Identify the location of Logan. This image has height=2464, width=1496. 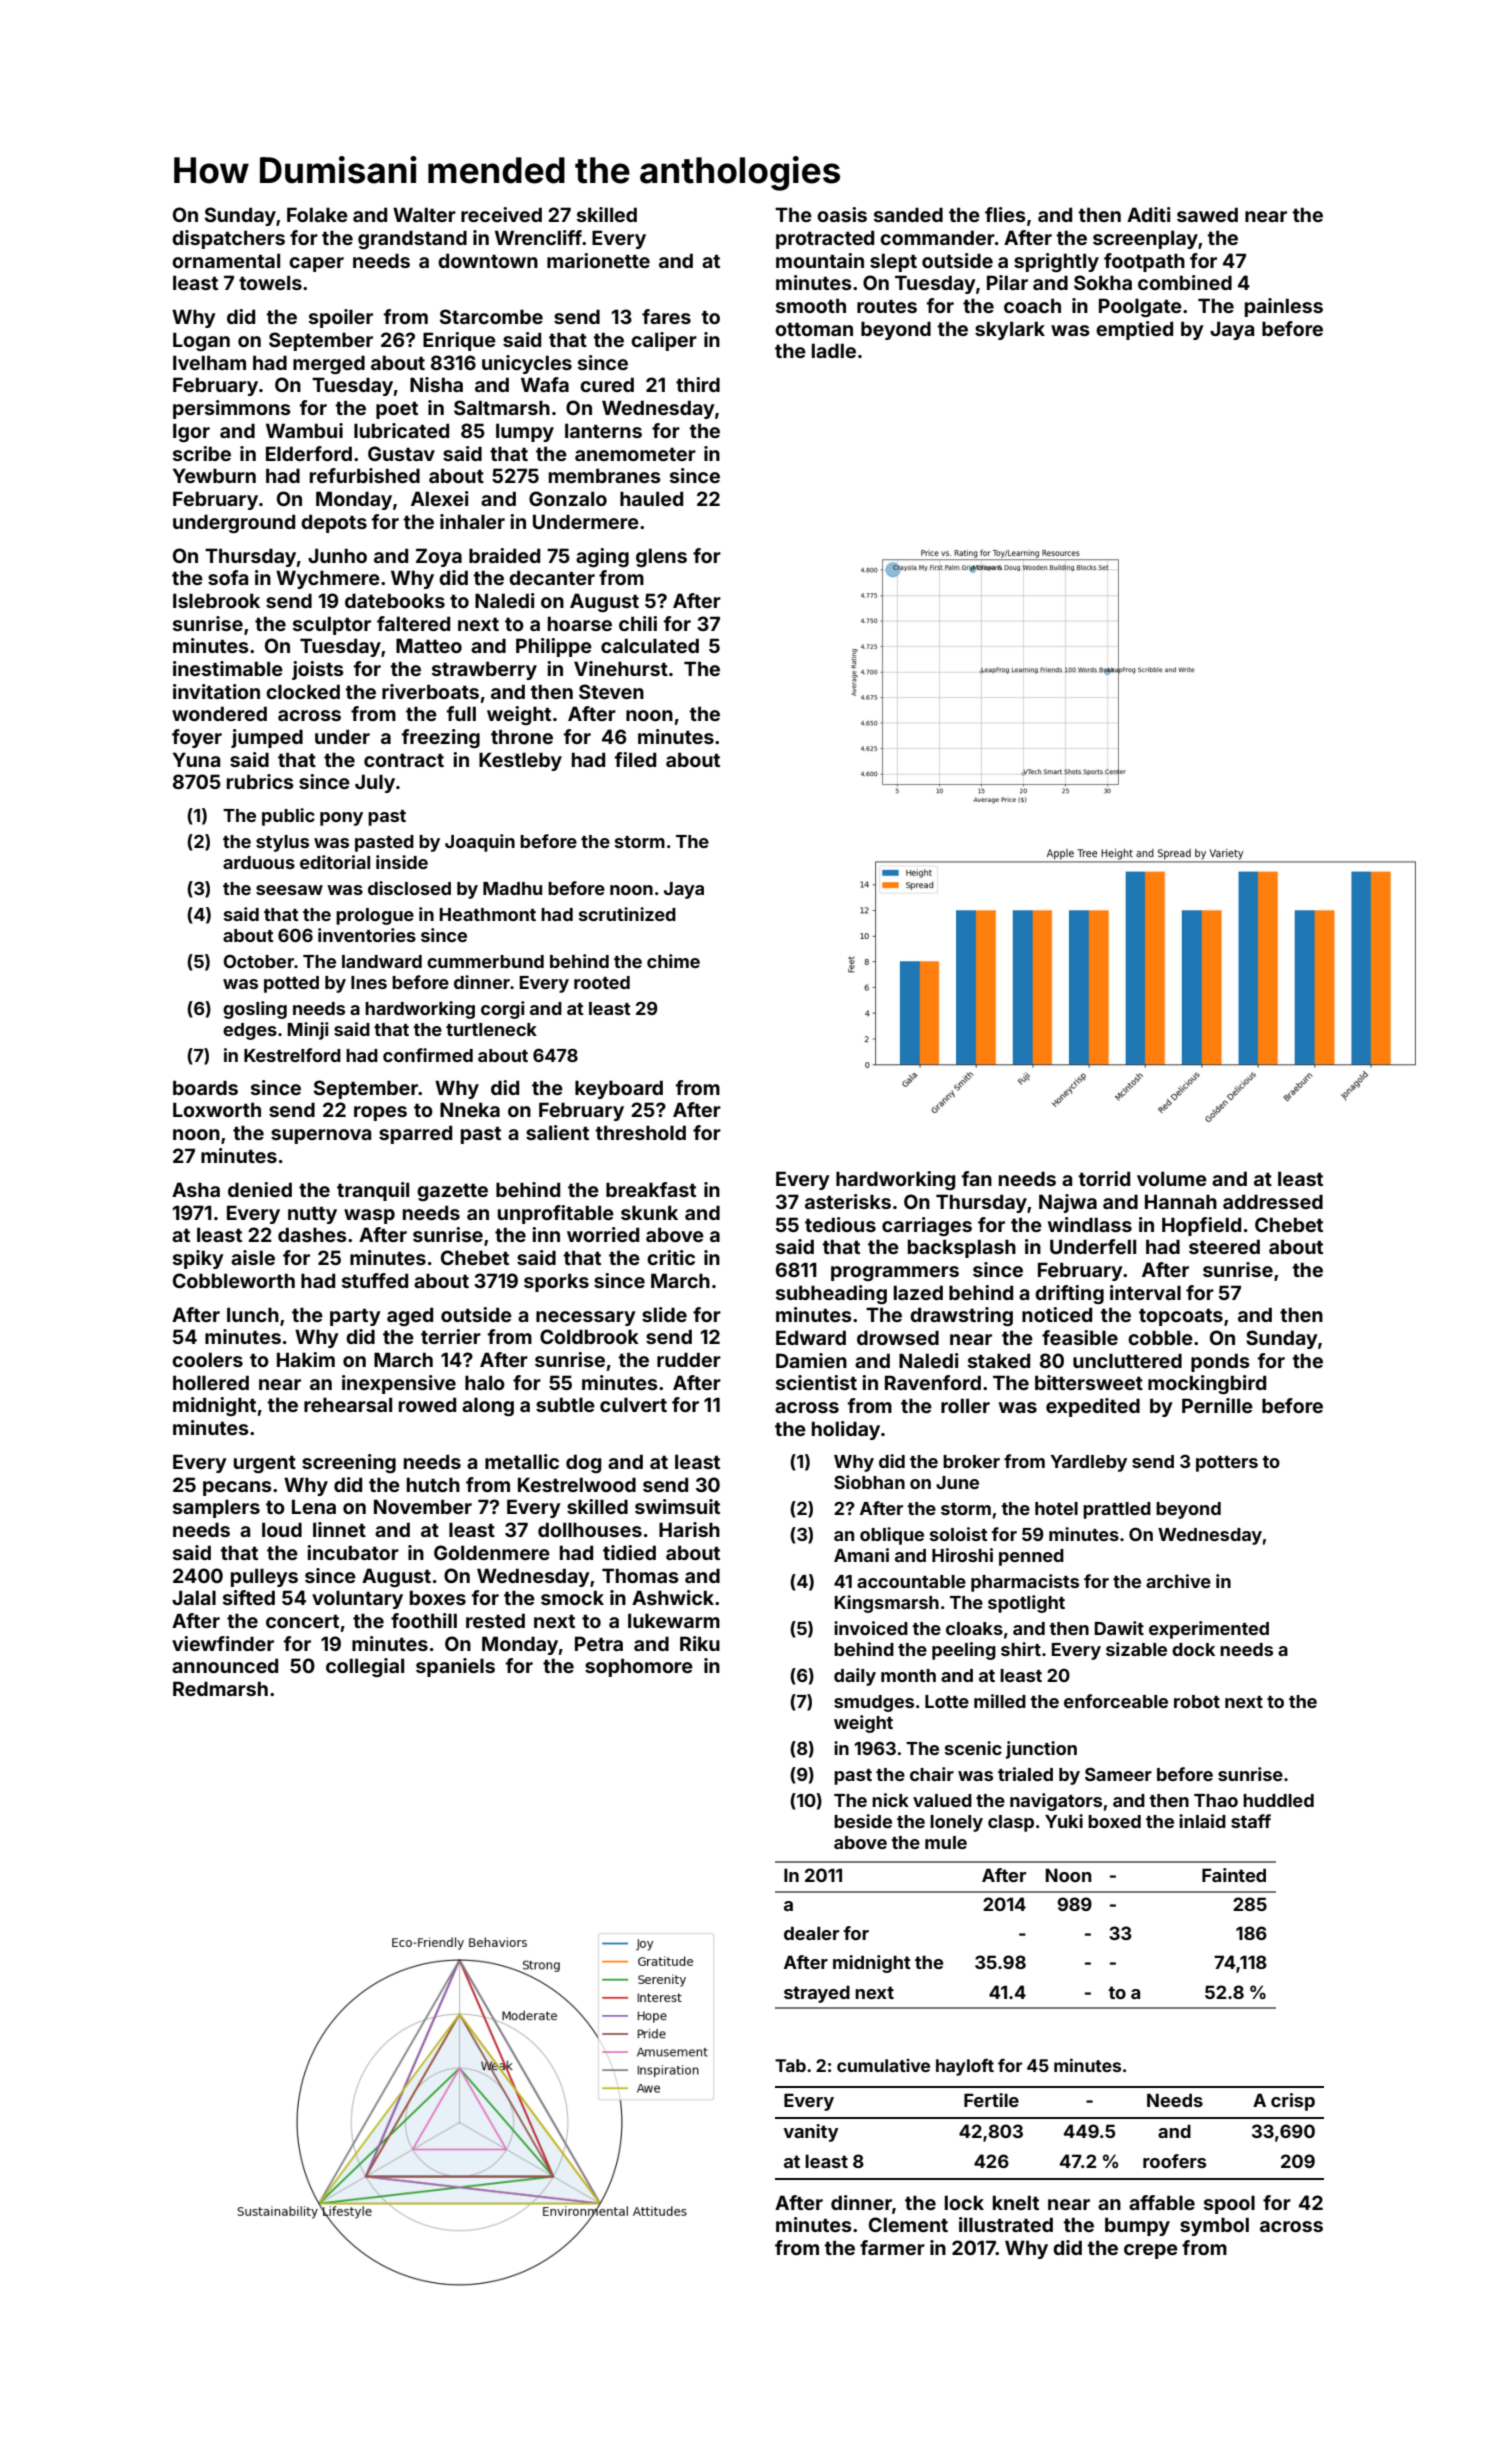
(201, 341).
